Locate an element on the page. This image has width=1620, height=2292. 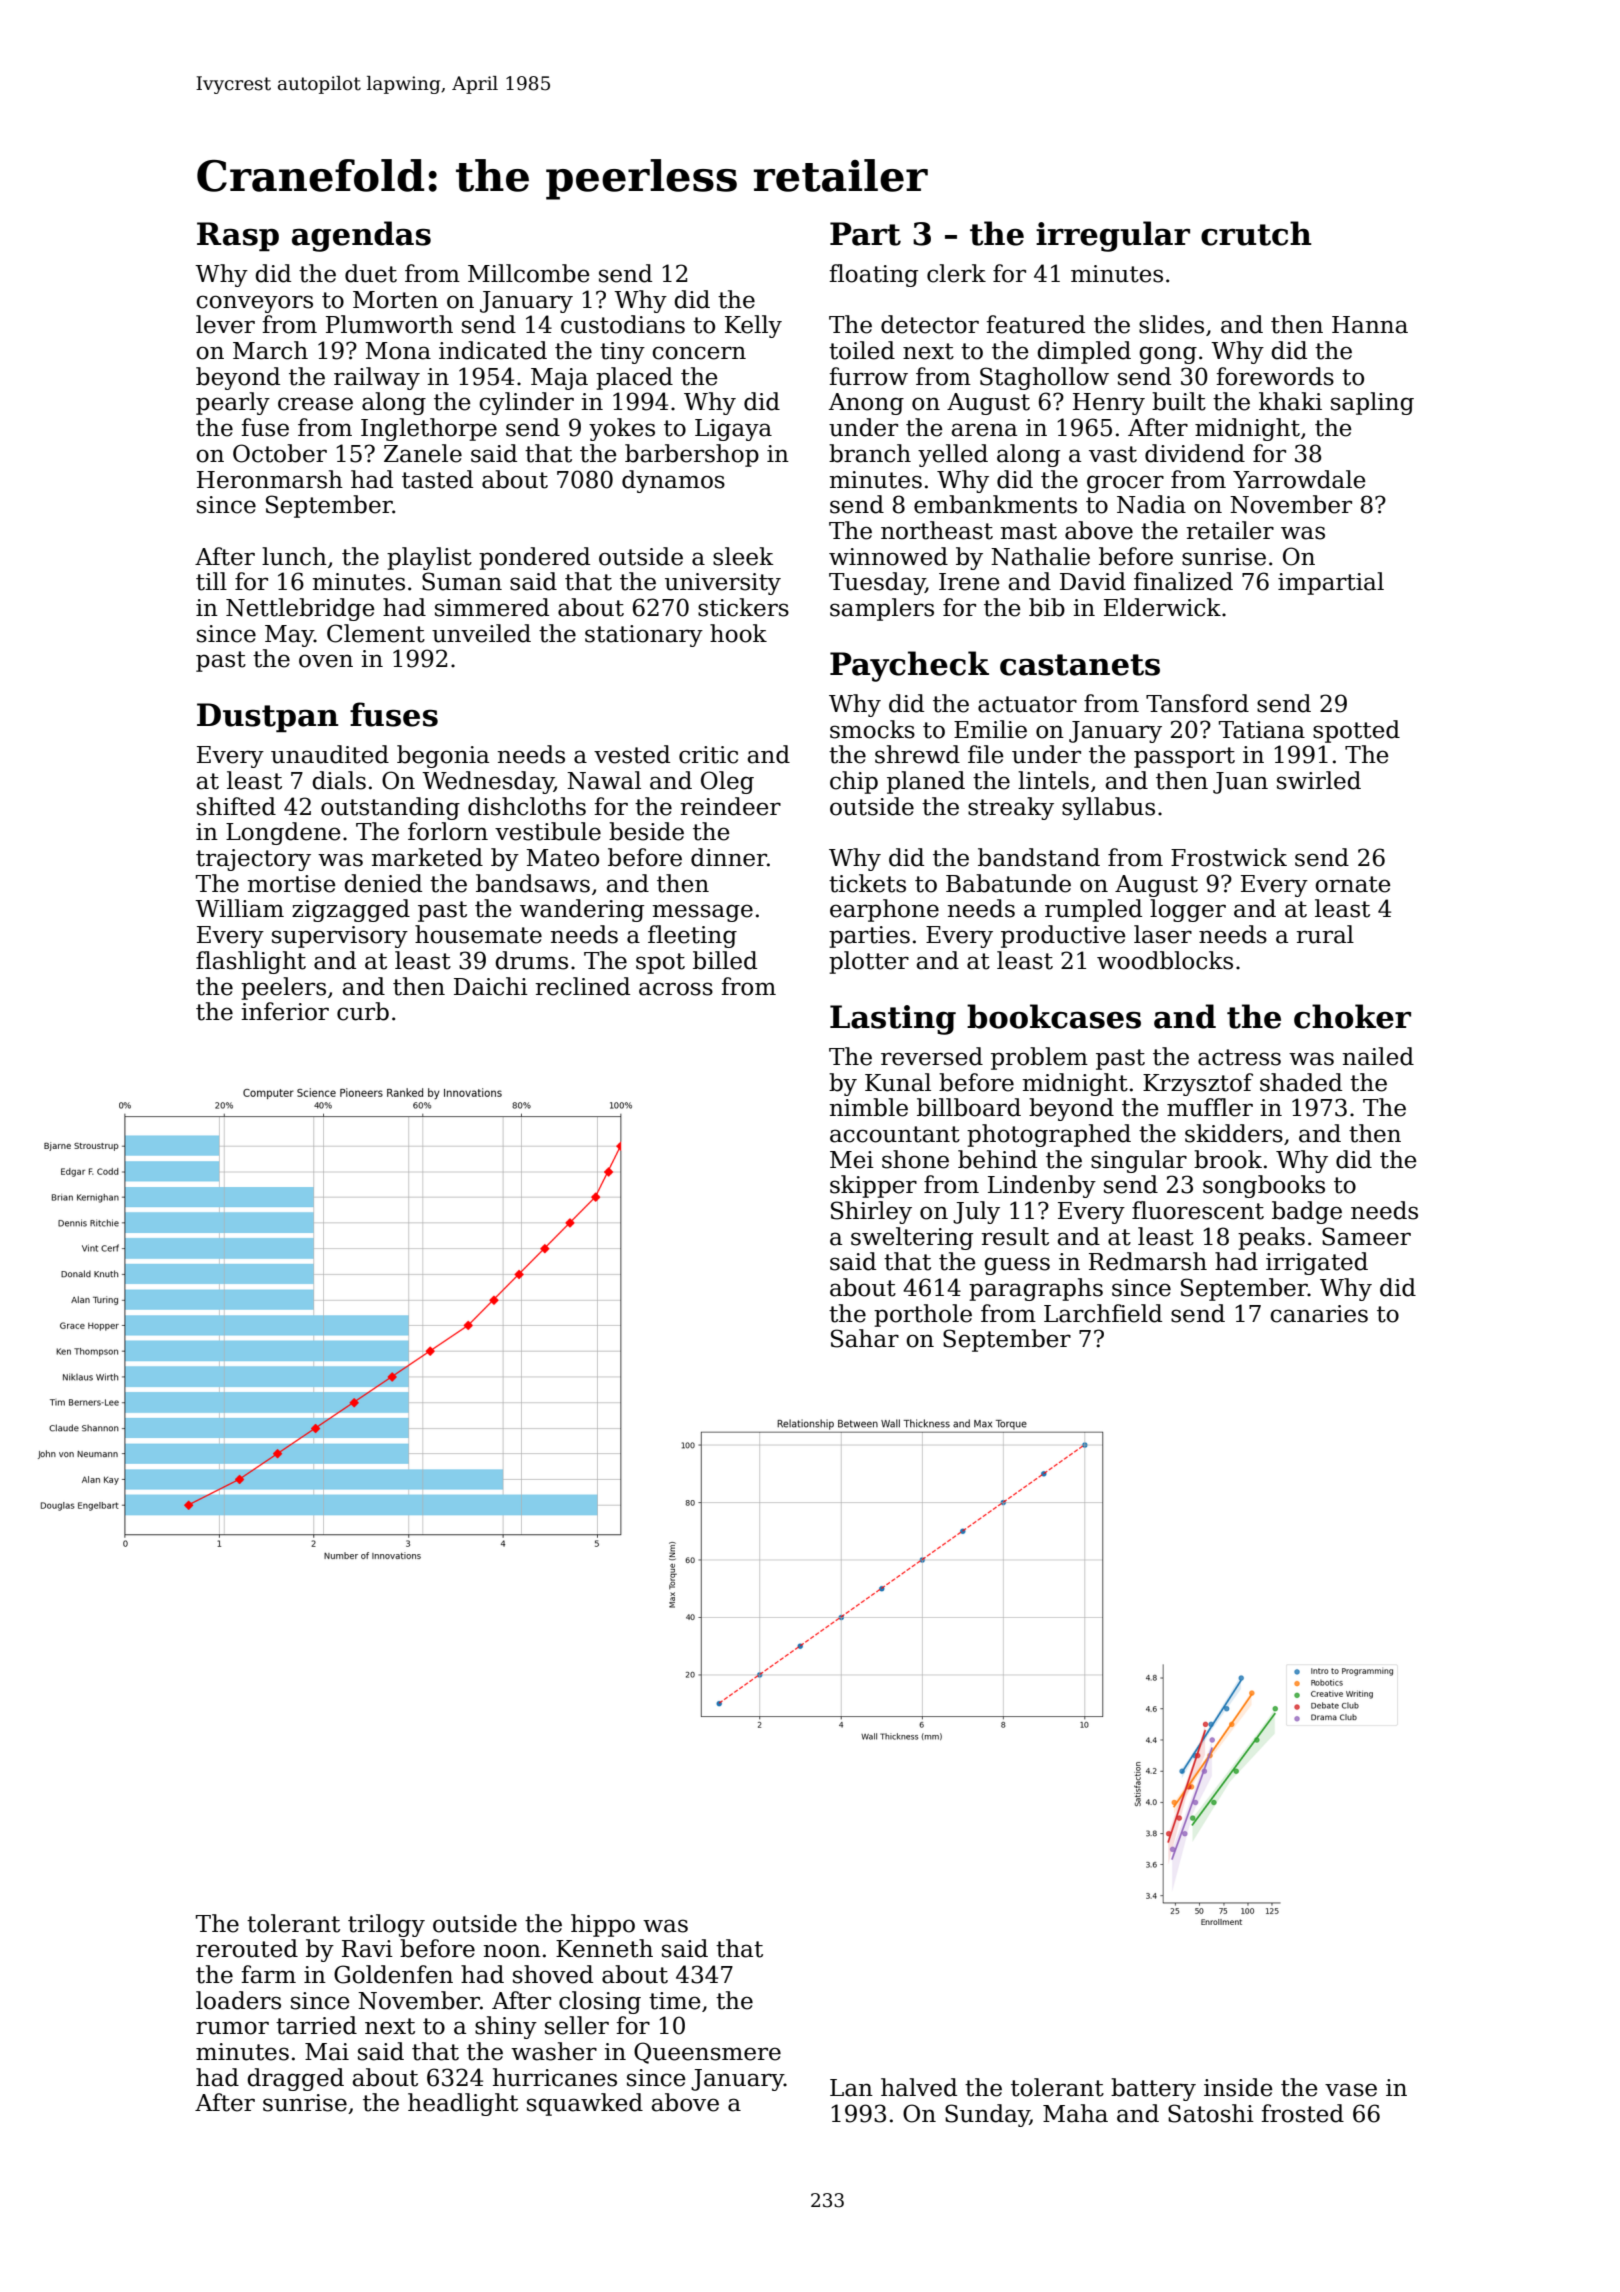
begonia is located at coordinates (443, 756).
